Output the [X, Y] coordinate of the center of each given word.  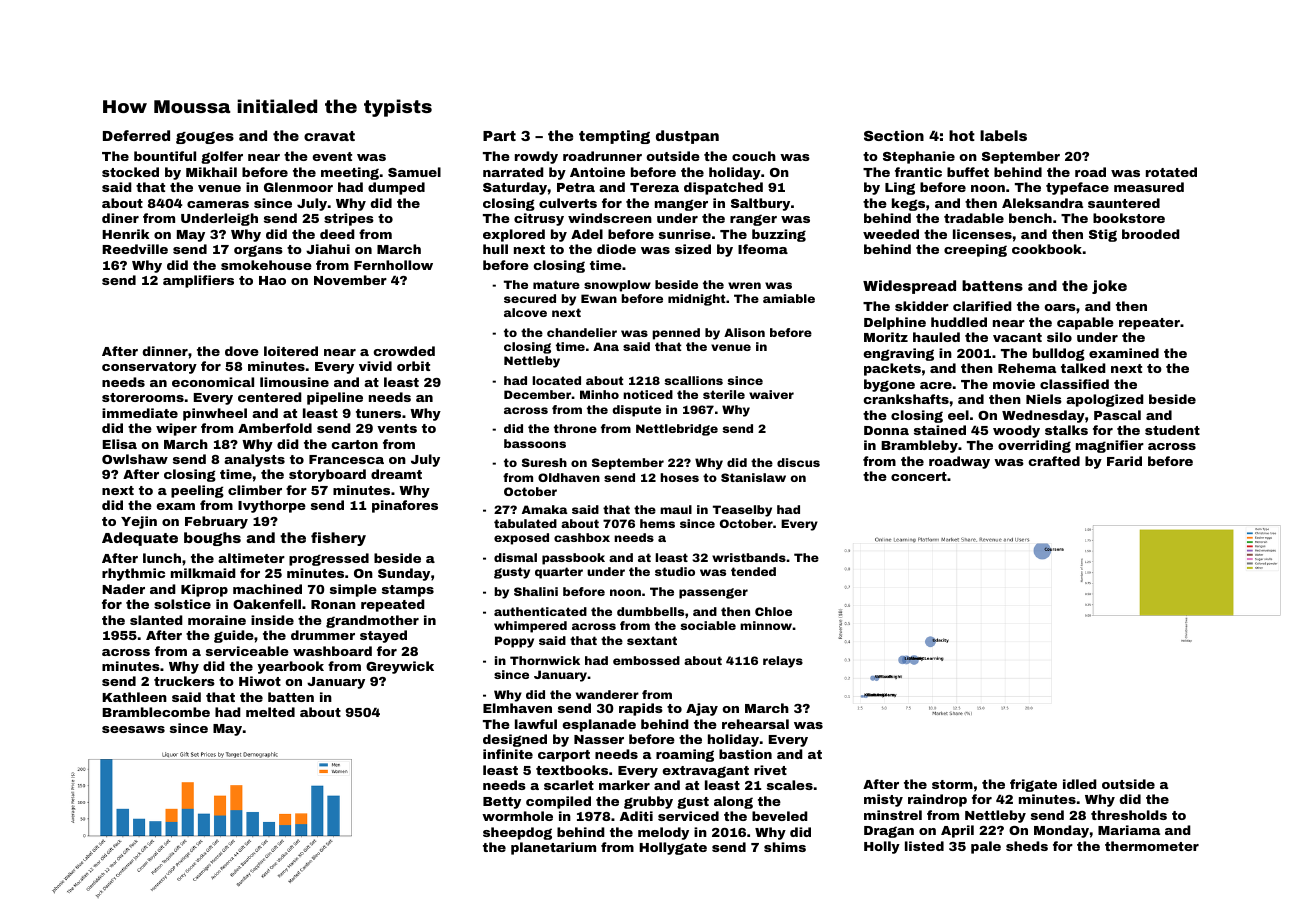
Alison [744, 332]
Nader [123, 589]
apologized [1105, 400]
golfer [222, 157]
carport [564, 756]
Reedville [135, 249]
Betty [502, 803]
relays [783, 662]
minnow [766, 625]
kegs [908, 204]
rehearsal [755, 724]
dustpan [687, 137]
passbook [573, 559]
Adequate [140, 539]
